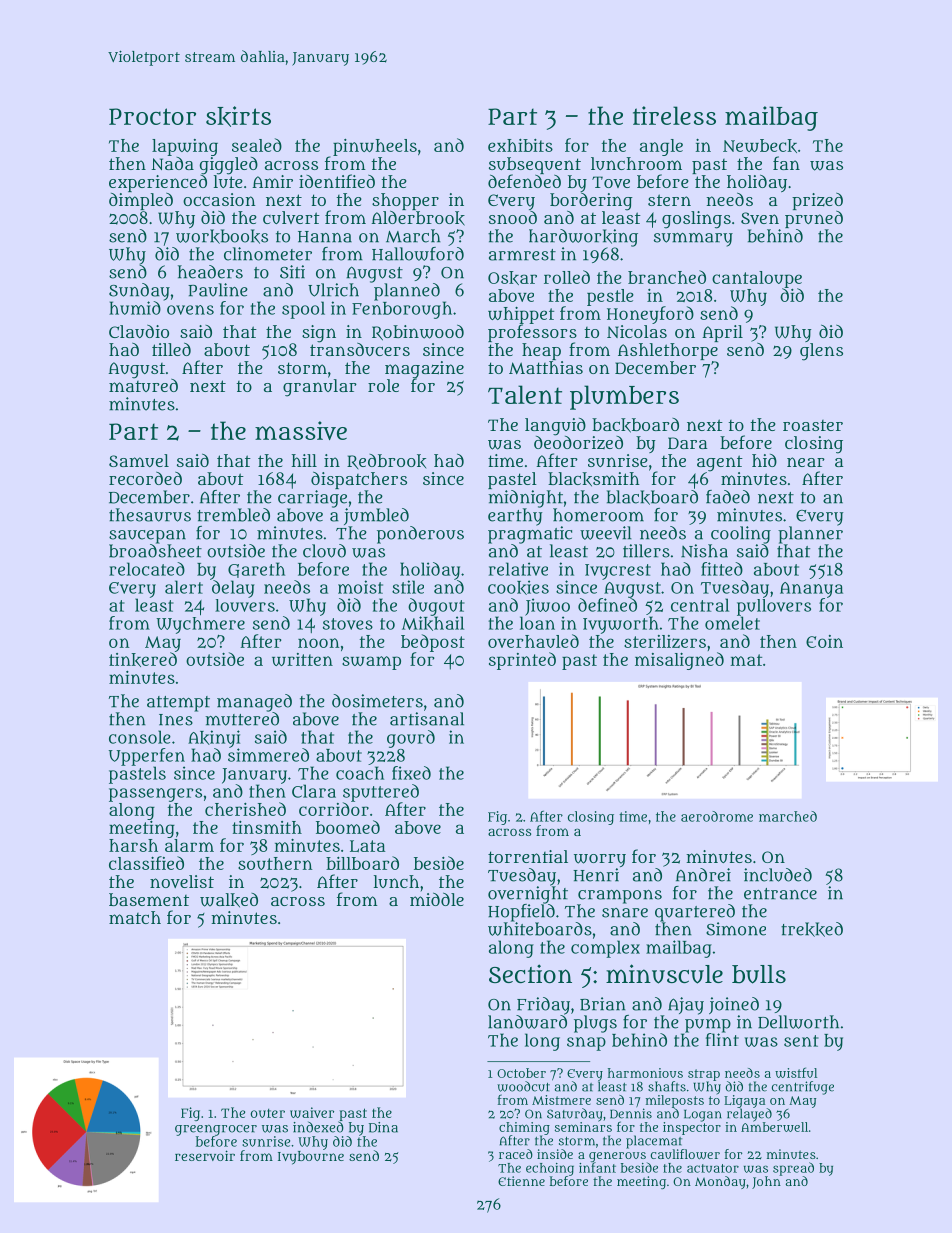 Image resolution: width=952 pixels, height=1233 pixels. Describe the element at coordinates (821, 352) in the page. I see `glens` at that location.
